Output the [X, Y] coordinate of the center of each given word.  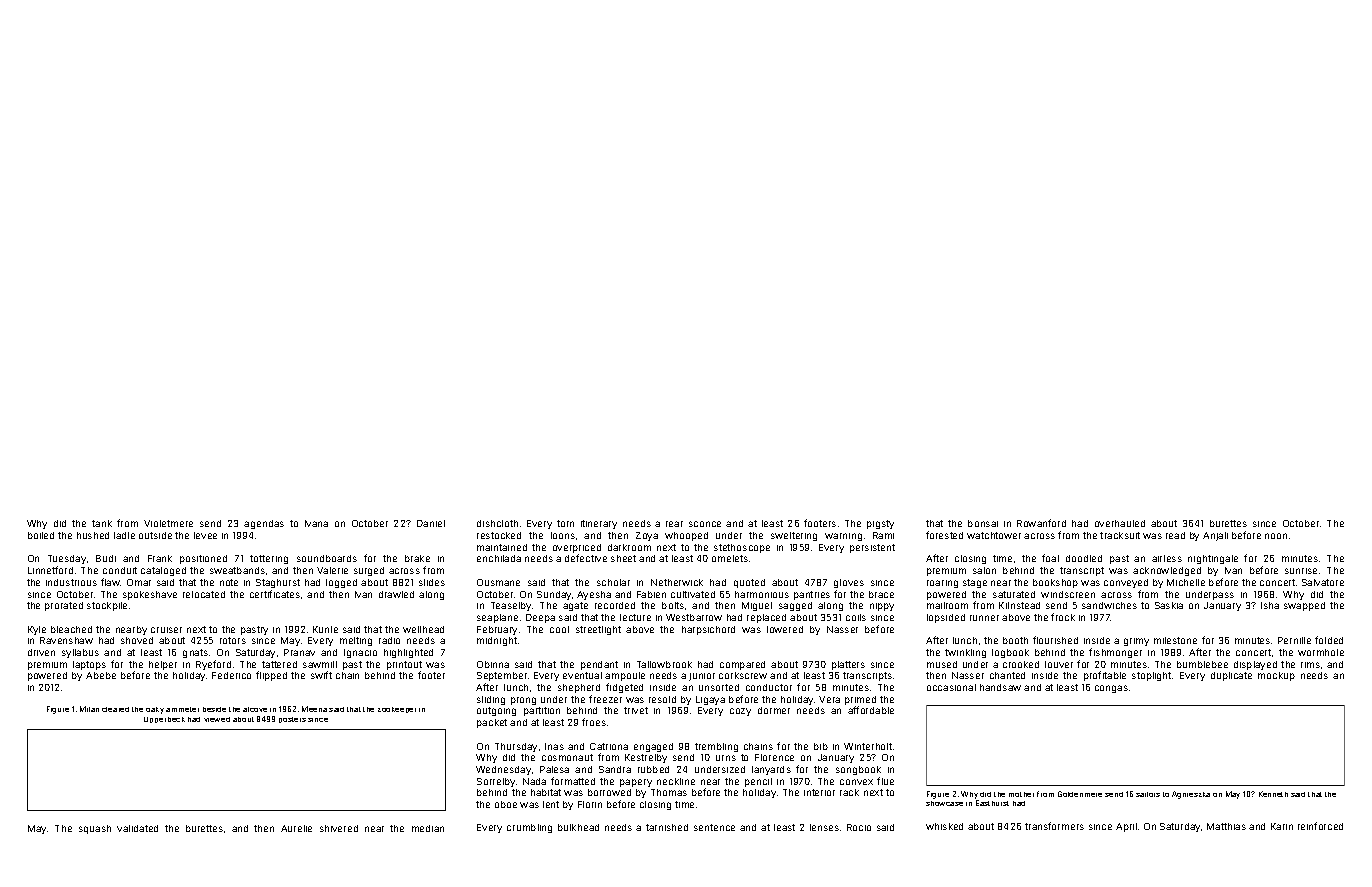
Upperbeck [164, 720]
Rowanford [1041, 523]
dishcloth [497, 523]
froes [594, 722]
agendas [264, 524]
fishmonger [1115, 653]
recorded [615, 605]
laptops [89, 665]
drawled [396, 594]
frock [1063, 617]
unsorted [719, 687]
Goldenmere [1080, 794]
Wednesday [503, 770]
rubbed [653, 769]
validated [137, 828]
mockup [1276, 676]
